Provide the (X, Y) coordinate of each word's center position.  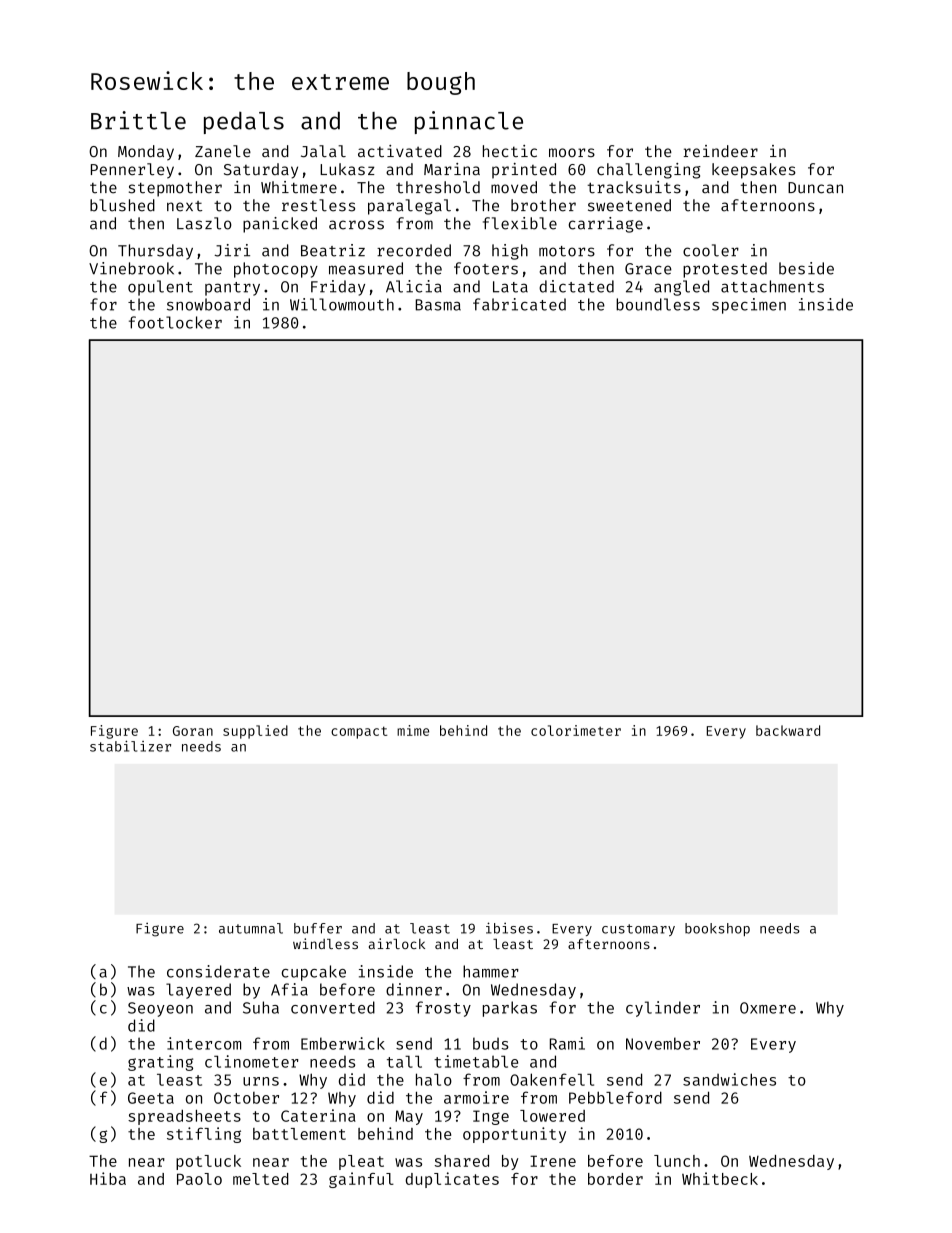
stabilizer (130, 746)
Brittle (138, 120)
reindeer (721, 151)
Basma (438, 305)
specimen (749, 306)
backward (788, 730)
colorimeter (576, 730)
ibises (509, 928)
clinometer (252, 1061)
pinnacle (469, 122)
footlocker (175, 322)
